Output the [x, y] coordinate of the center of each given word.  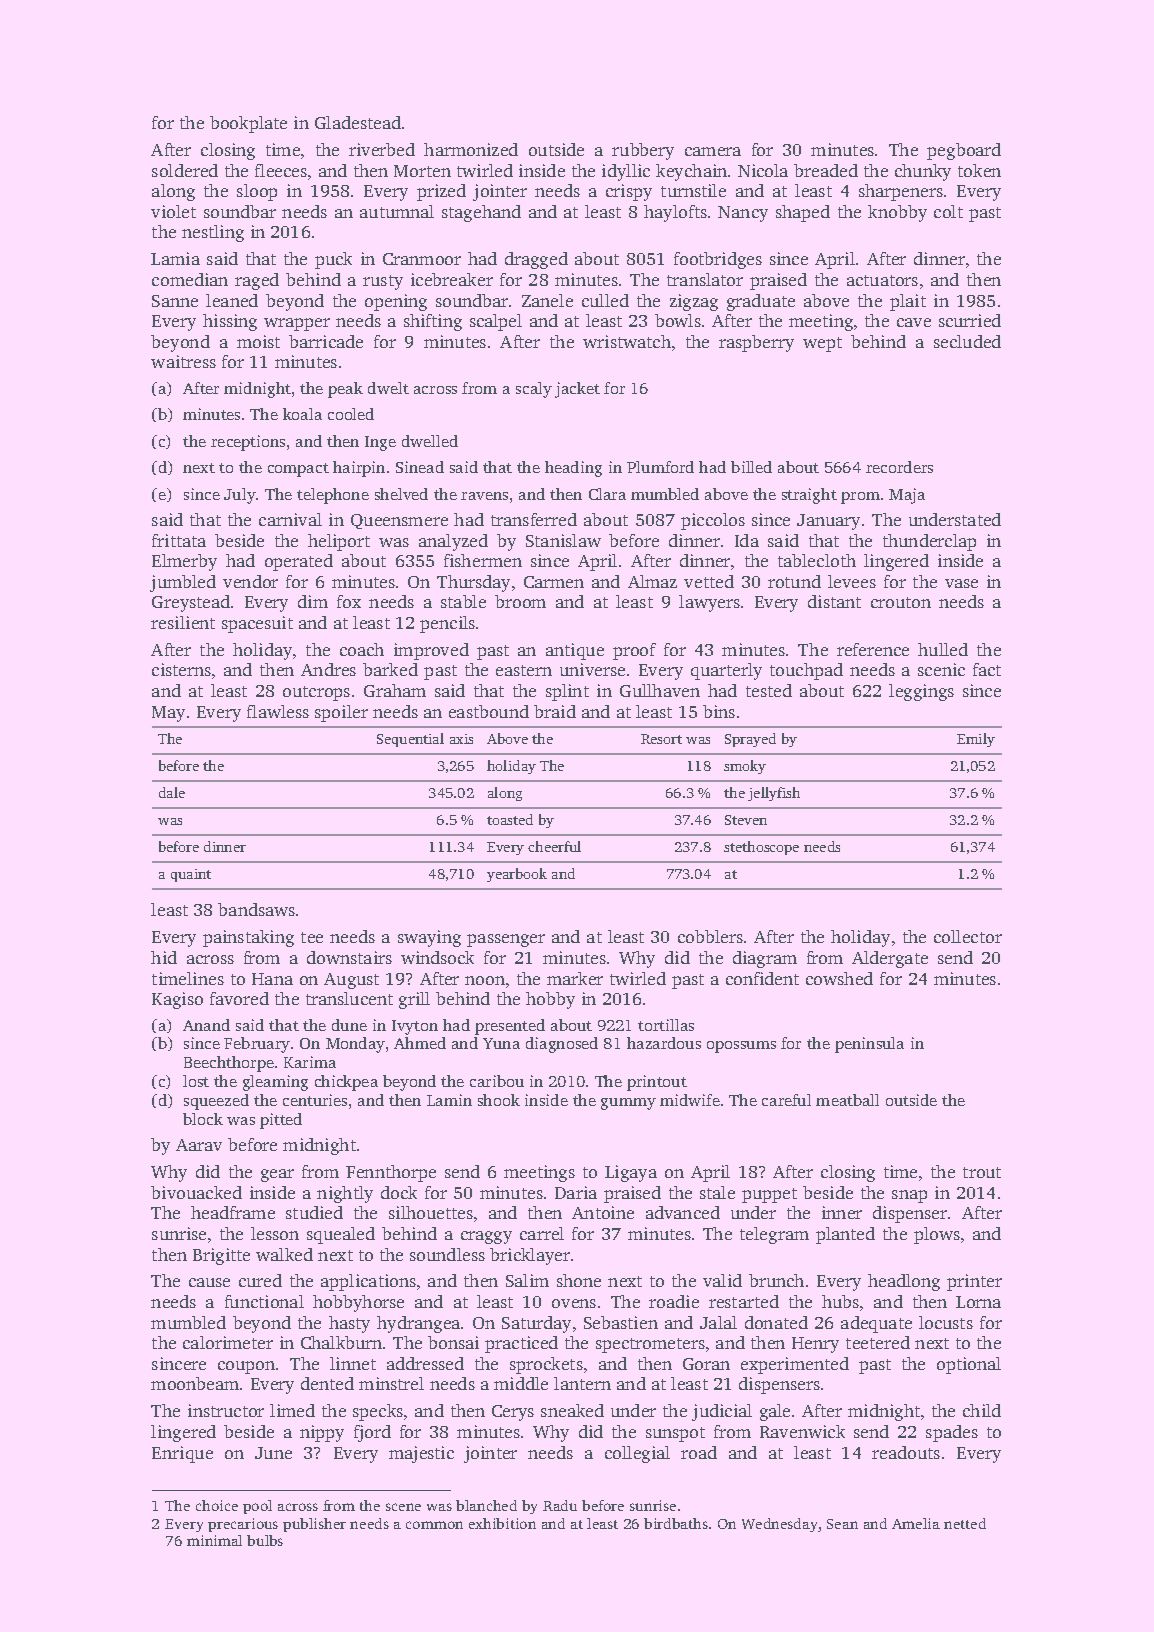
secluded [967, 341]
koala [302, 414]
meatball [847, 1100]
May [168, 714]
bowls [678, 320]
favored [239, 998]
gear [277, 1175]
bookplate [248, 124]
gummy [628, 1104]
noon [485, 980]
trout [982, 1172]
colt [948, 211]
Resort [661, 739]
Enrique [182, 1454]
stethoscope [761, 848]
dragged [536, 260]
